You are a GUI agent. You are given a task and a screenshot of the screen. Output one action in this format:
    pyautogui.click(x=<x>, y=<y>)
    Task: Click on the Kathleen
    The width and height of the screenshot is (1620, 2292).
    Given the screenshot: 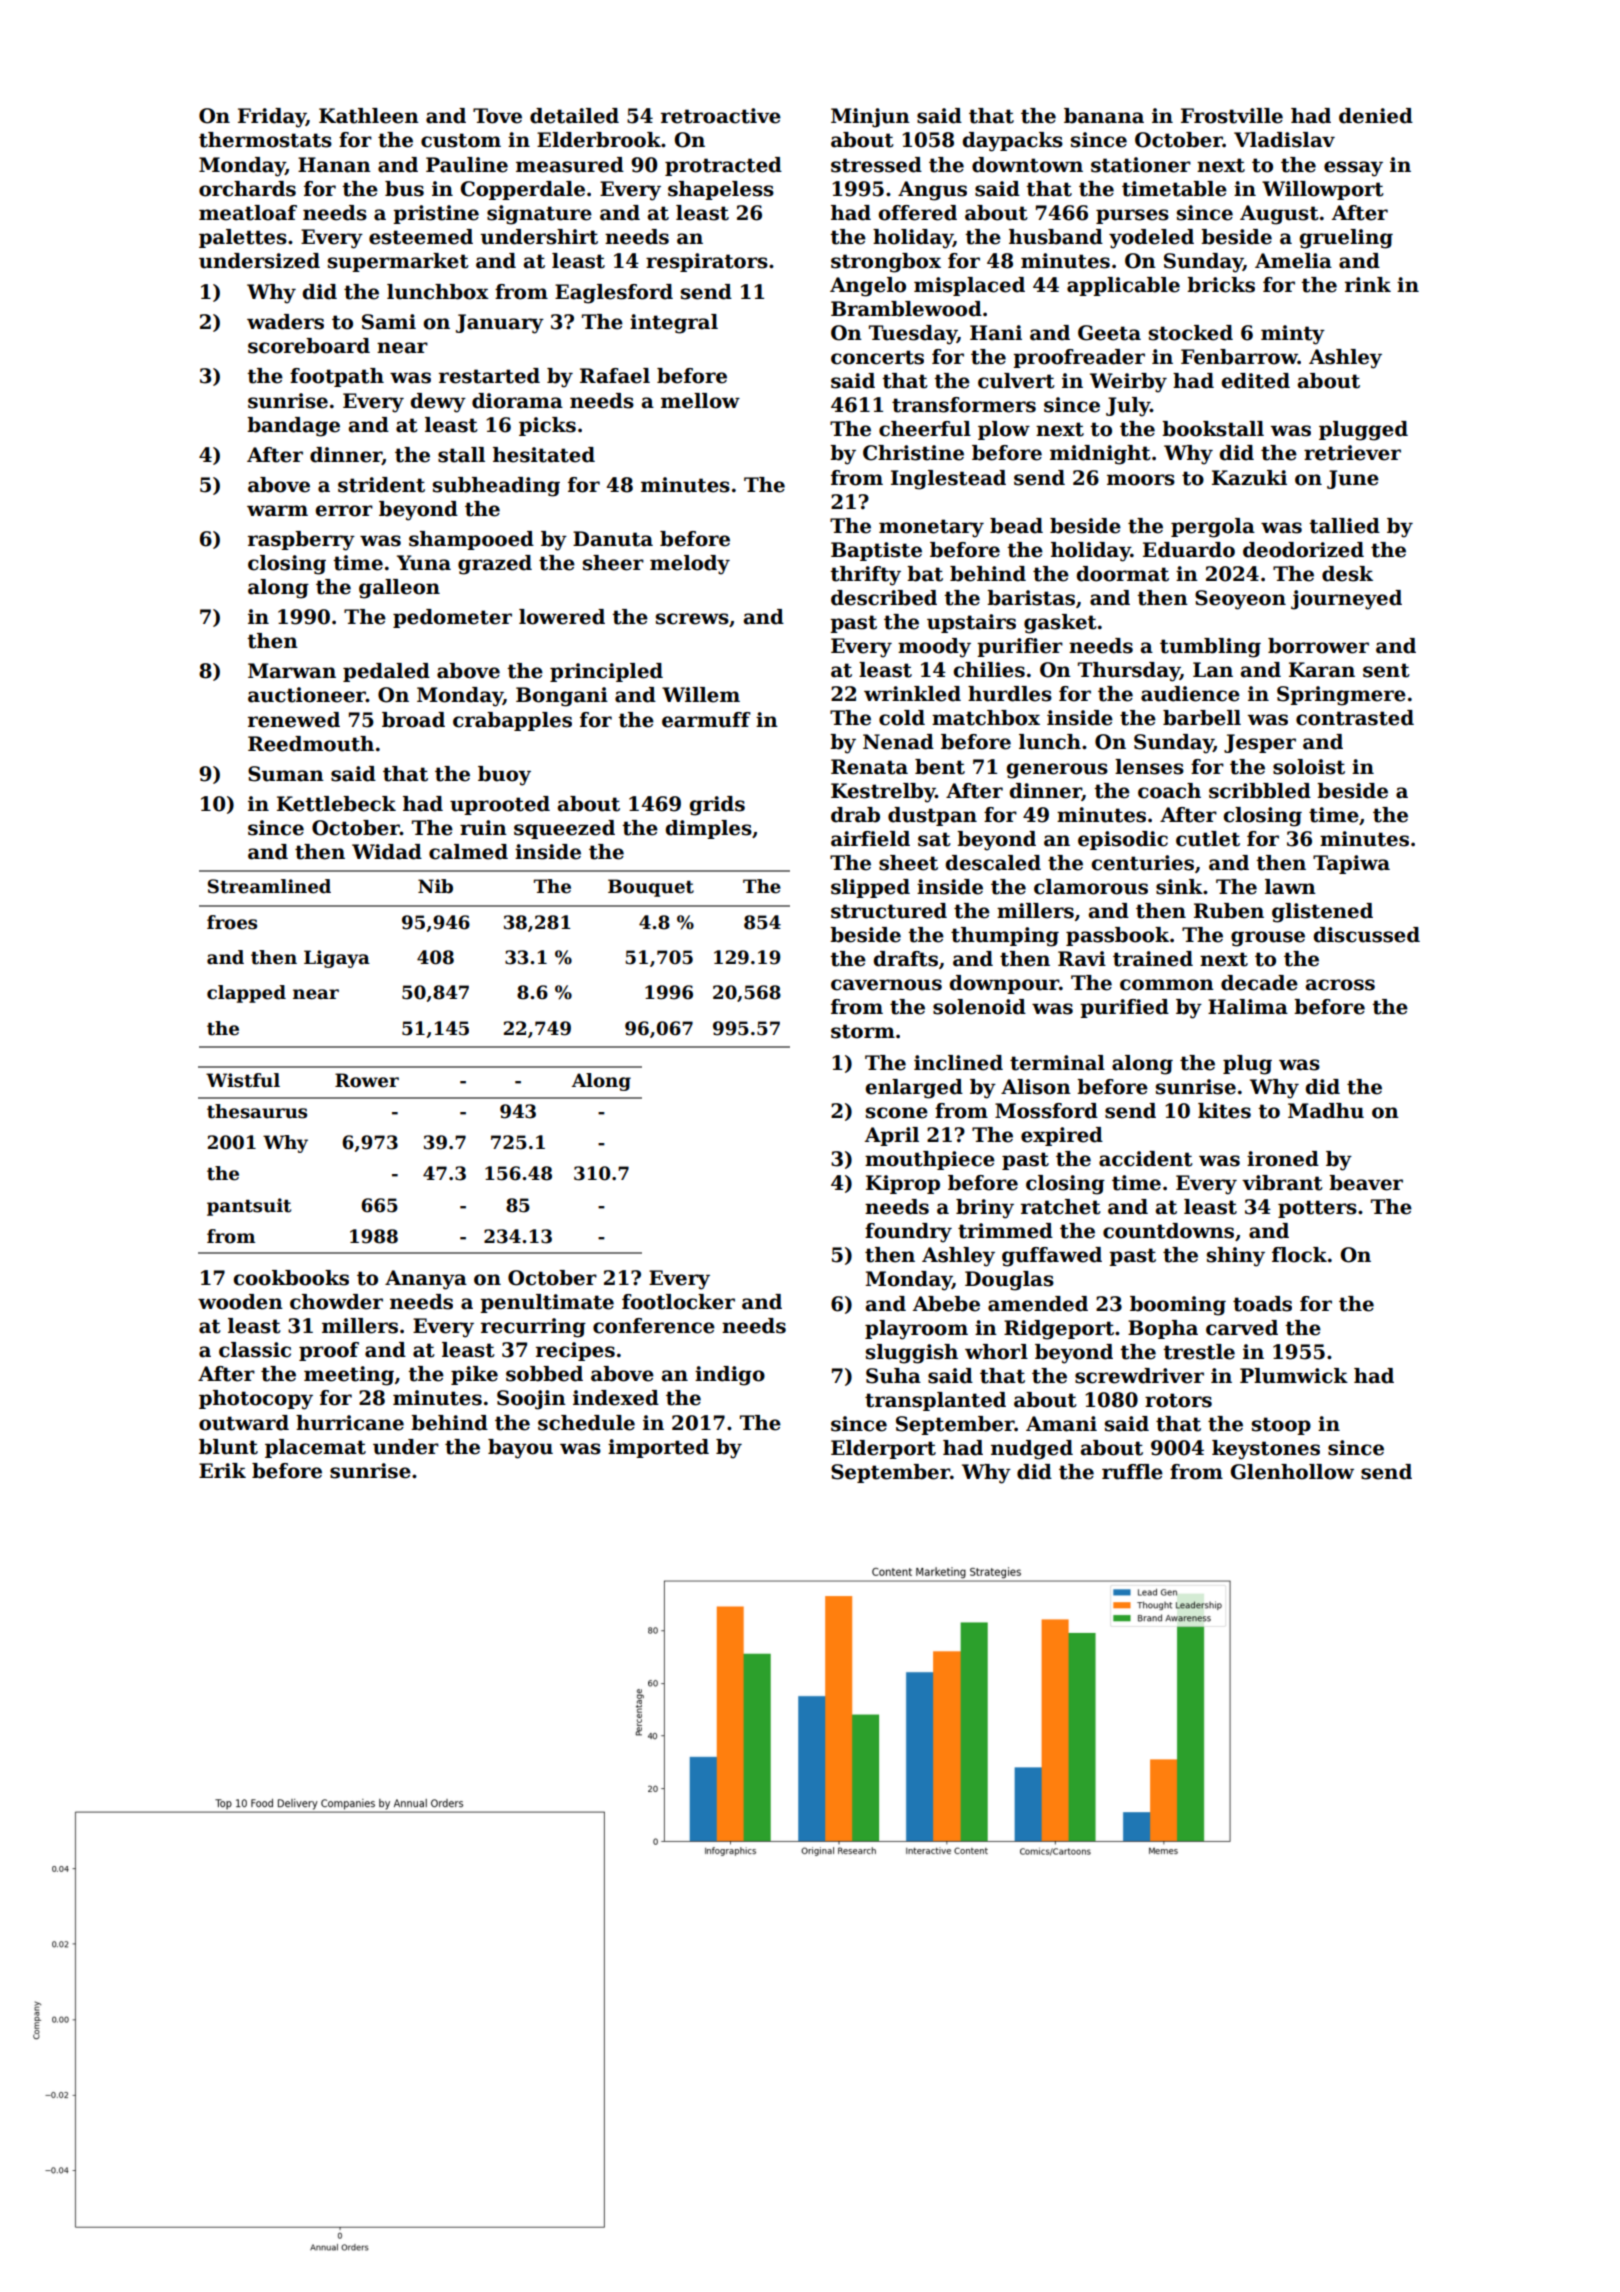 What is the action you would take?
    pyautogui.click(x=369, y=116)
